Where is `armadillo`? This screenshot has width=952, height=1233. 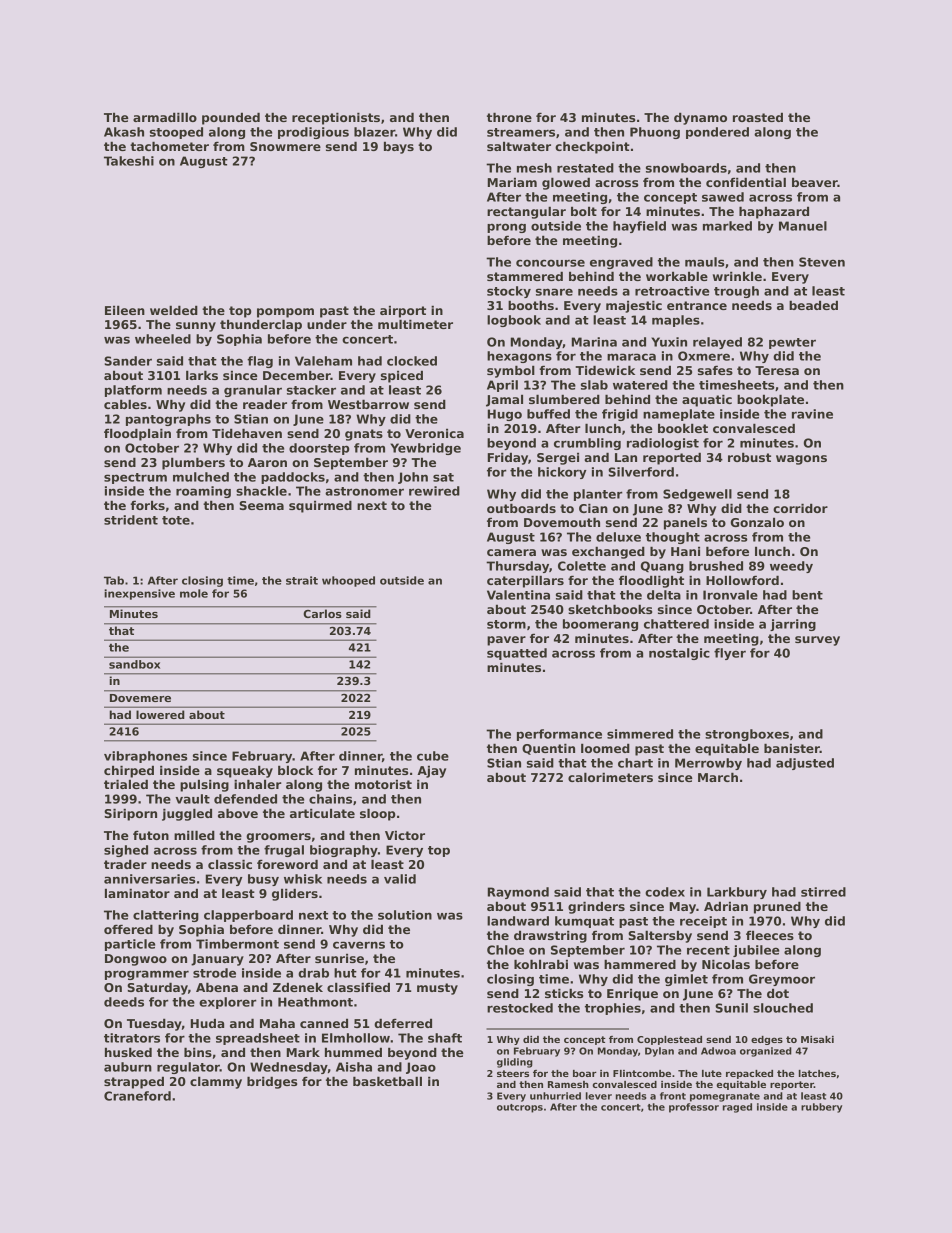
armadillo is located at coordinates (165, 117).
